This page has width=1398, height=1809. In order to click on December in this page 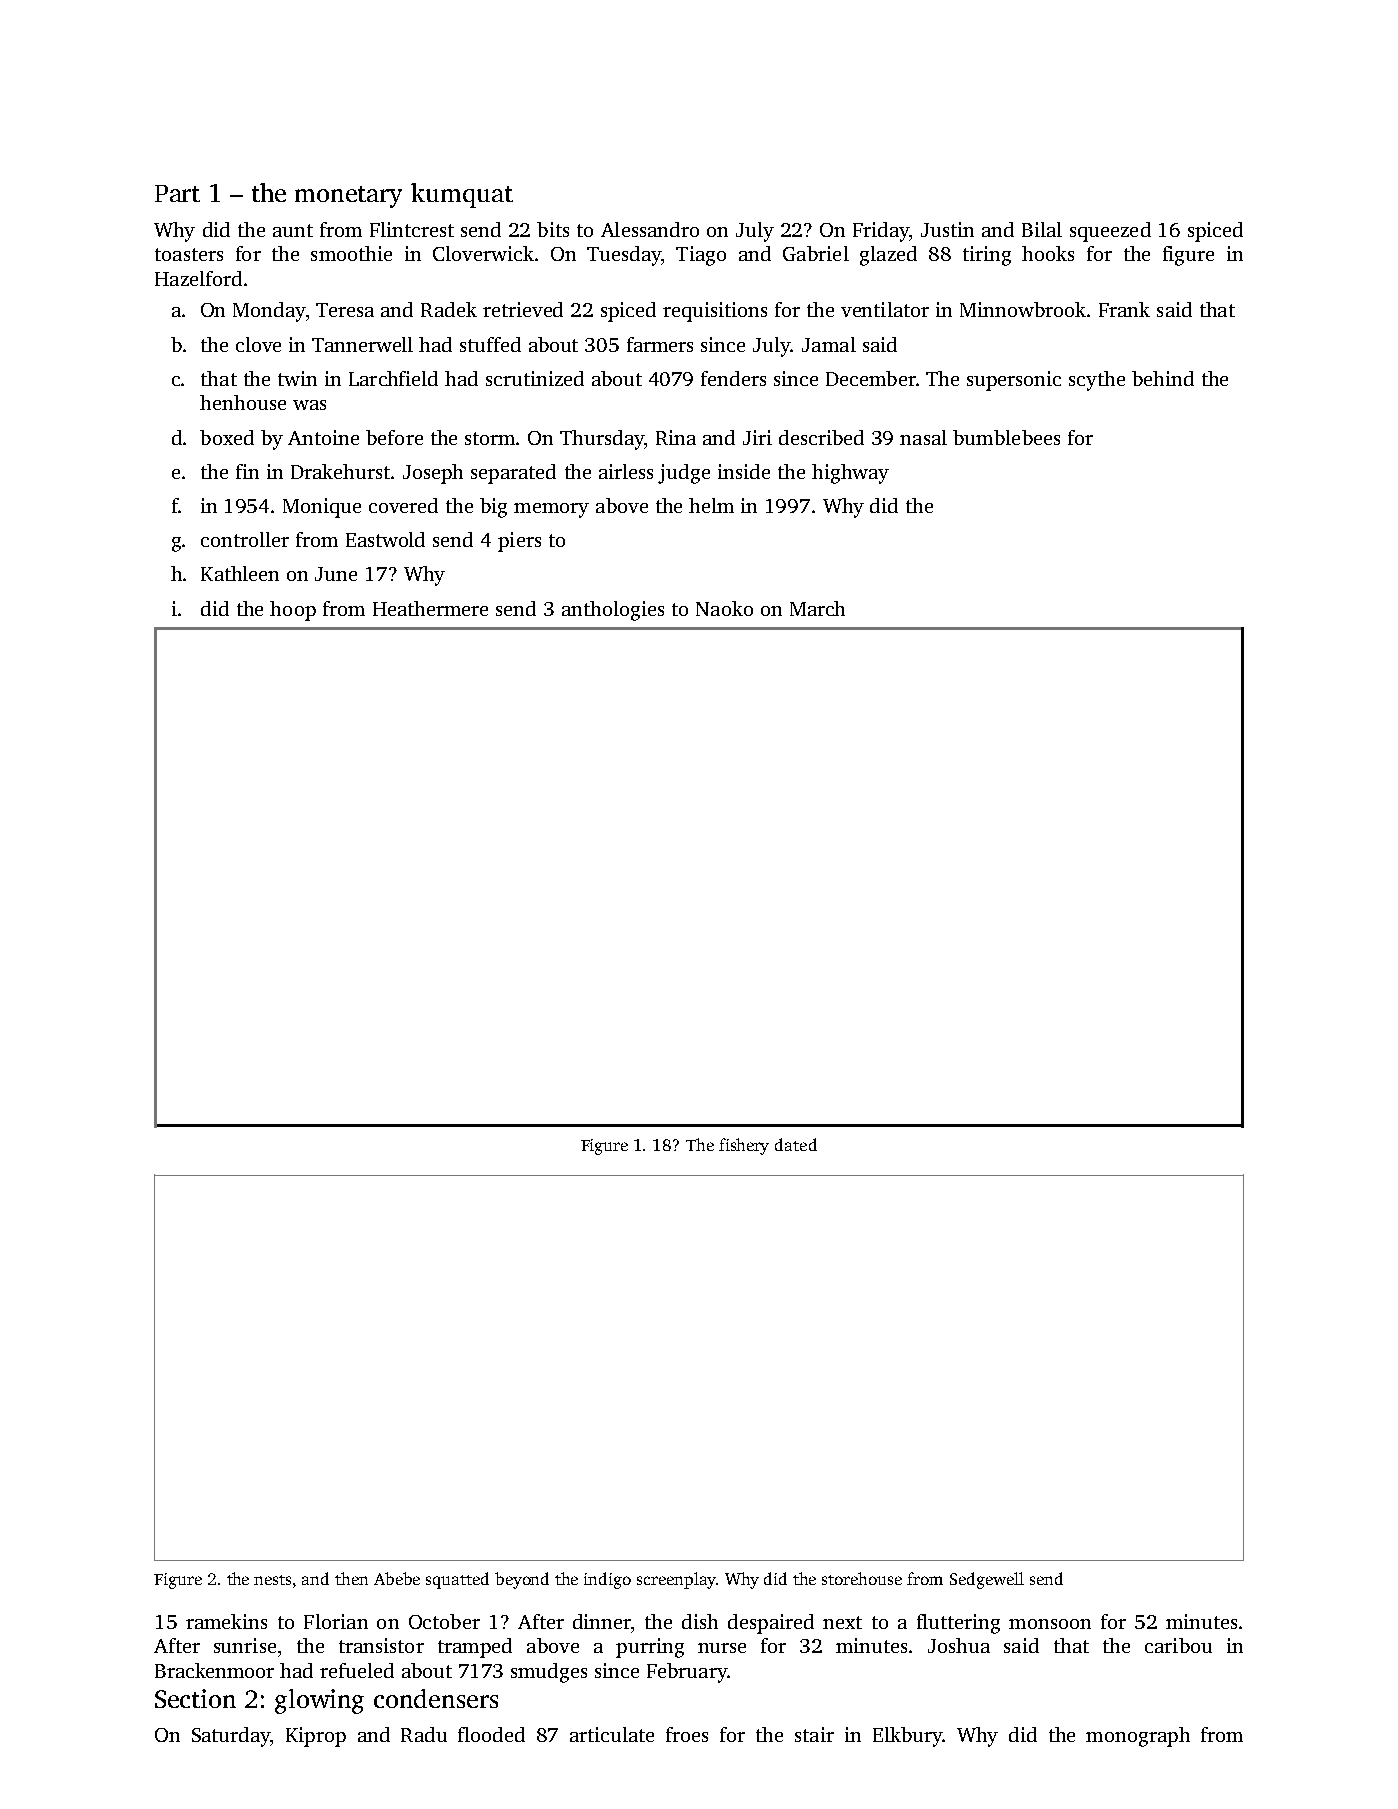, I will do `click(871, 378)`.
